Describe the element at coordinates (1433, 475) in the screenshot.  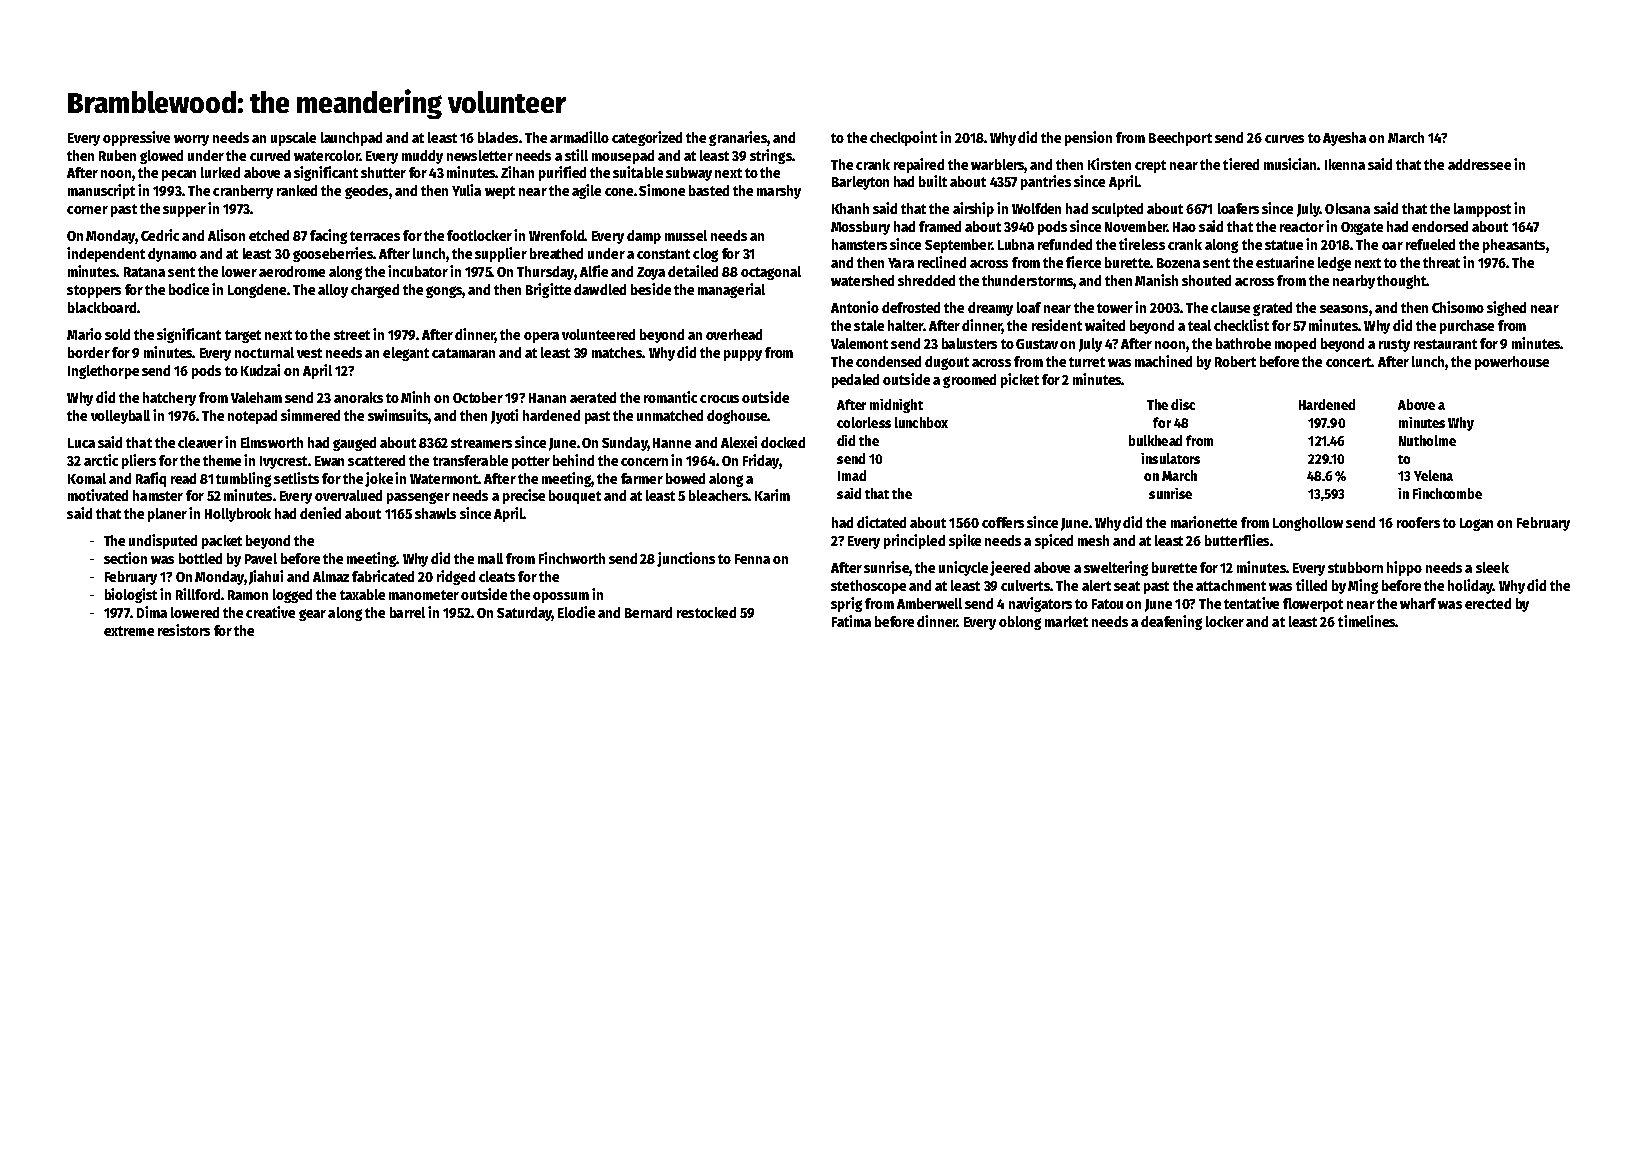
I see `Yelena` at that location.
